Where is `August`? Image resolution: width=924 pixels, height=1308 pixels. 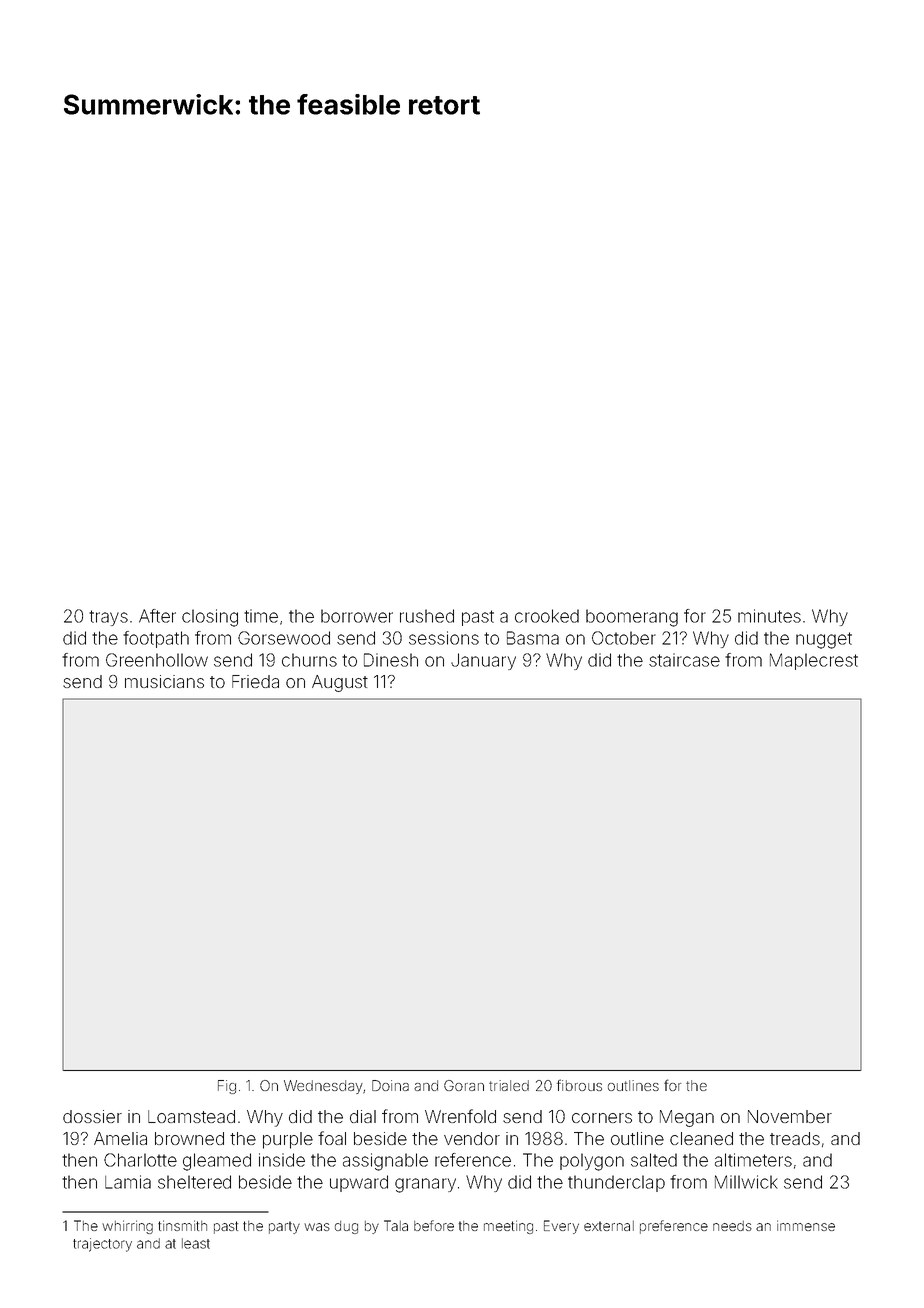
August is located at coordinates (340, 683).
